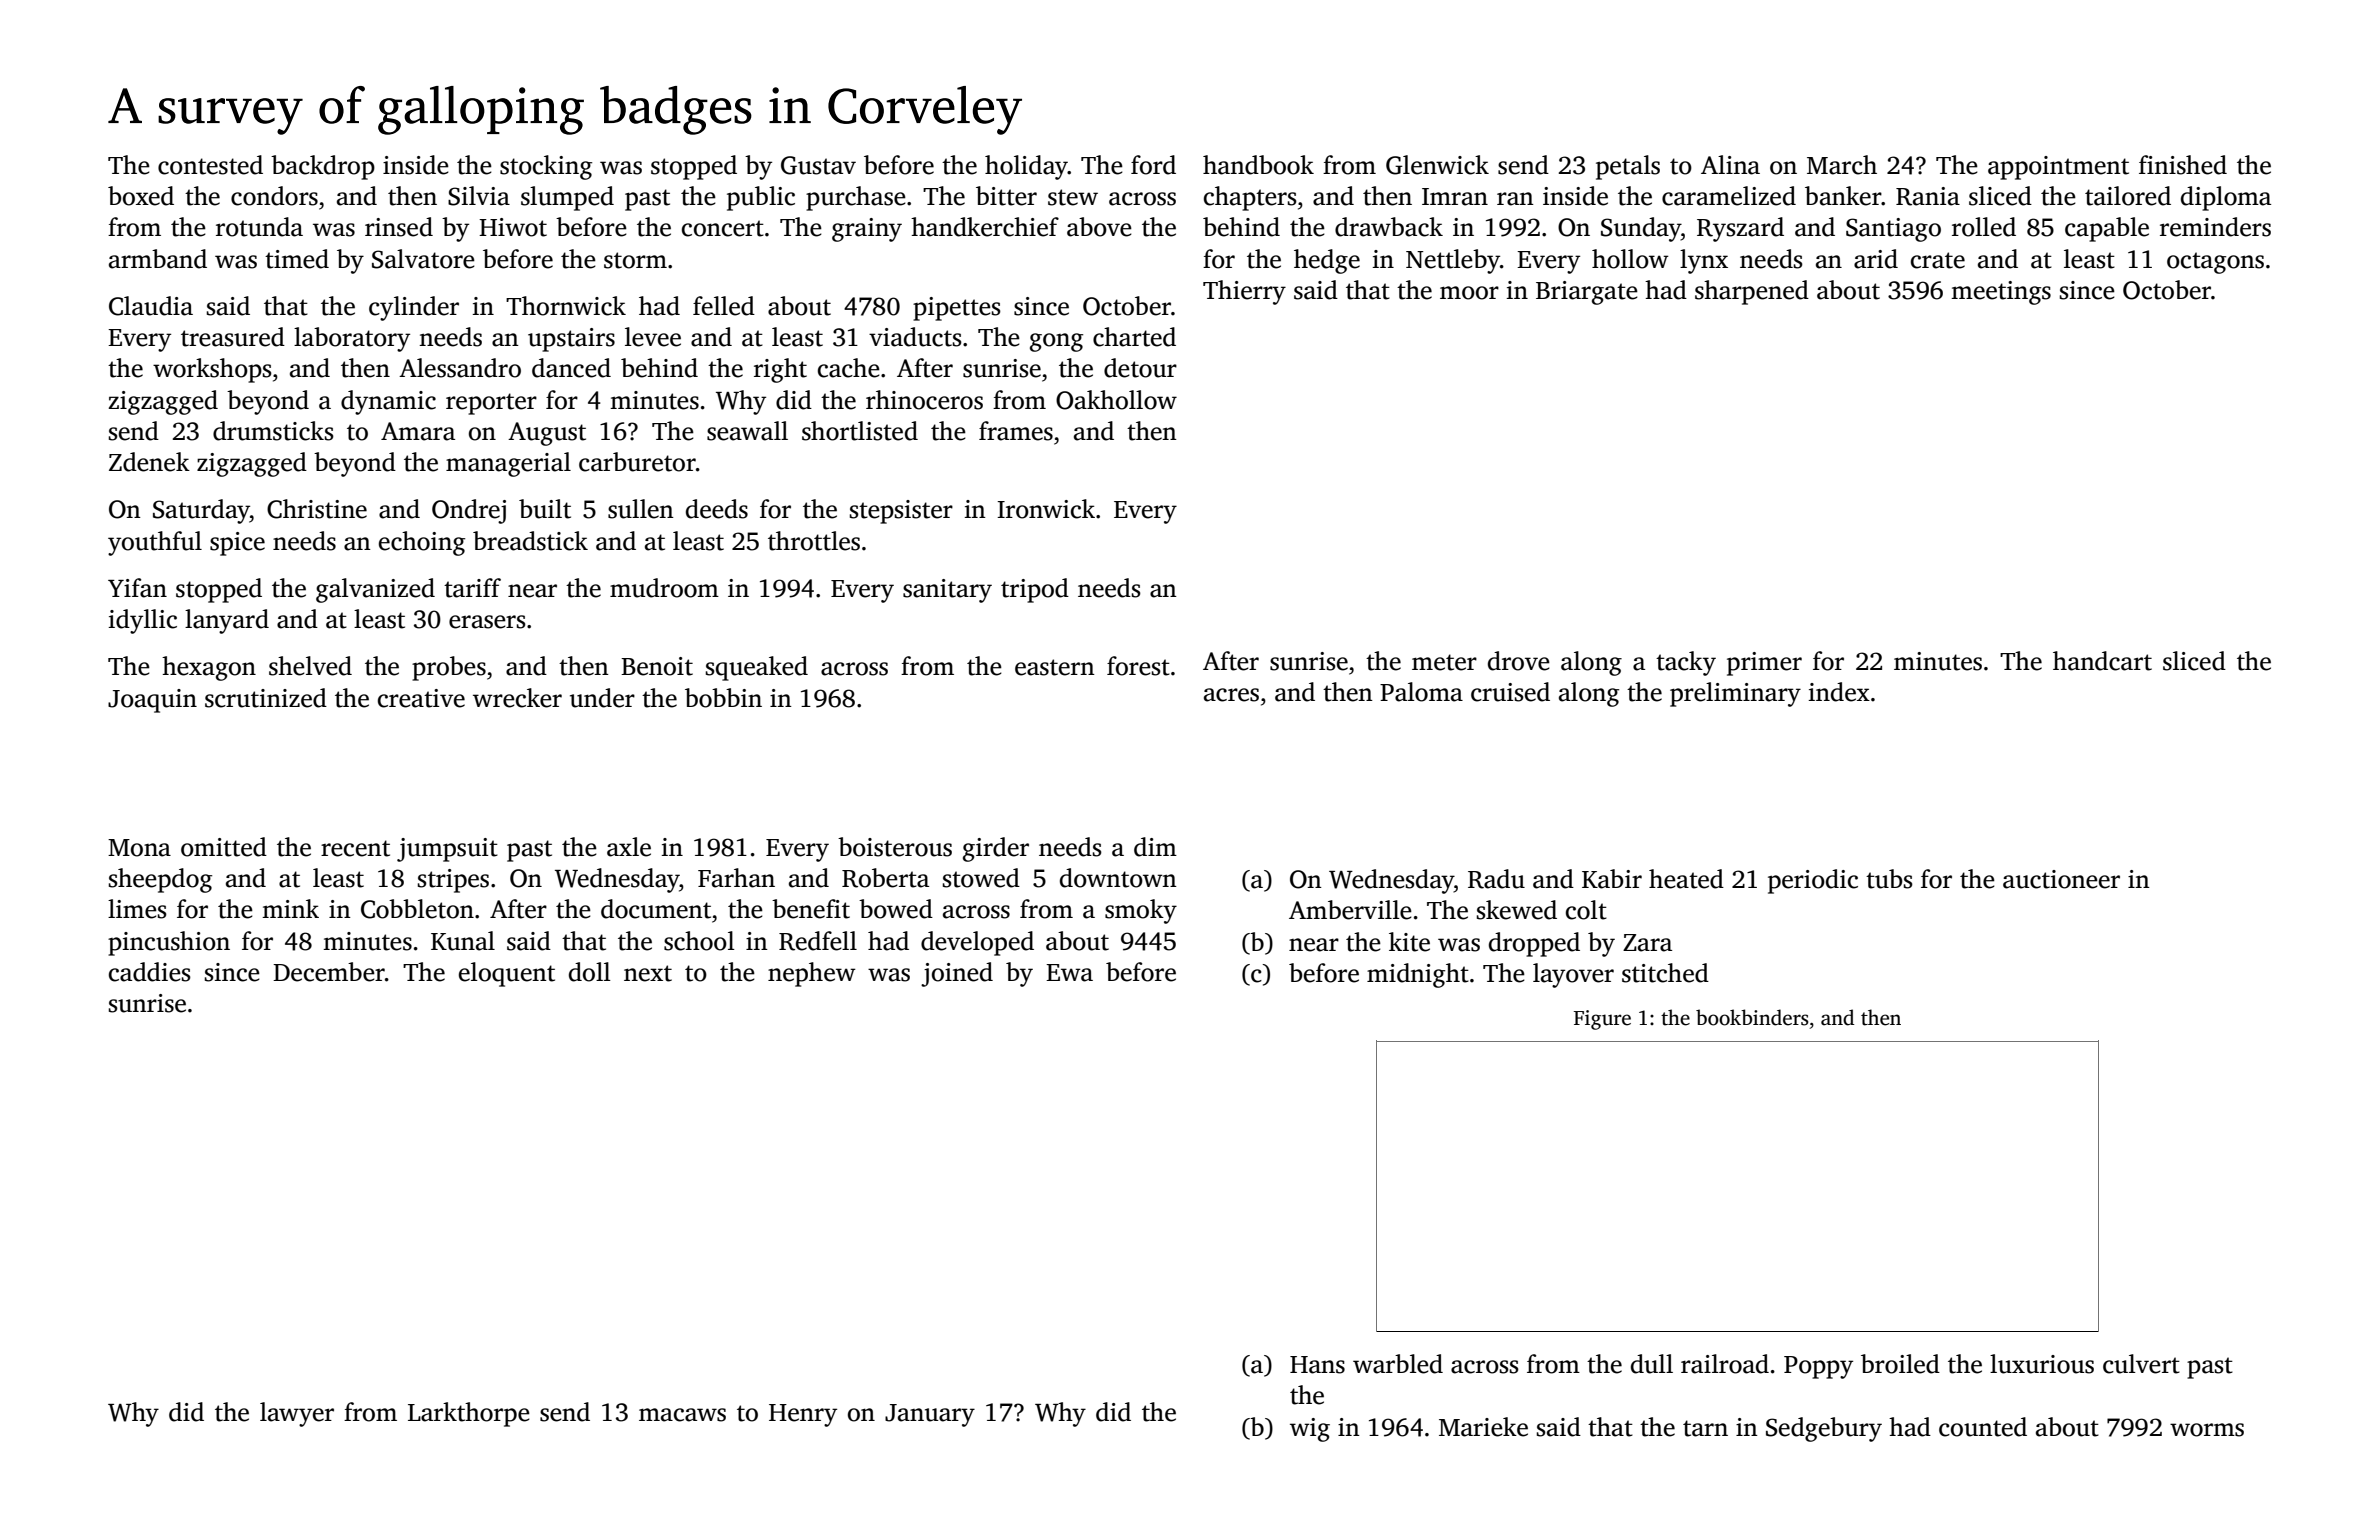  Describe the element at coordinates (149, 462) in the screenshot. I see `Zdenek` at that location.
